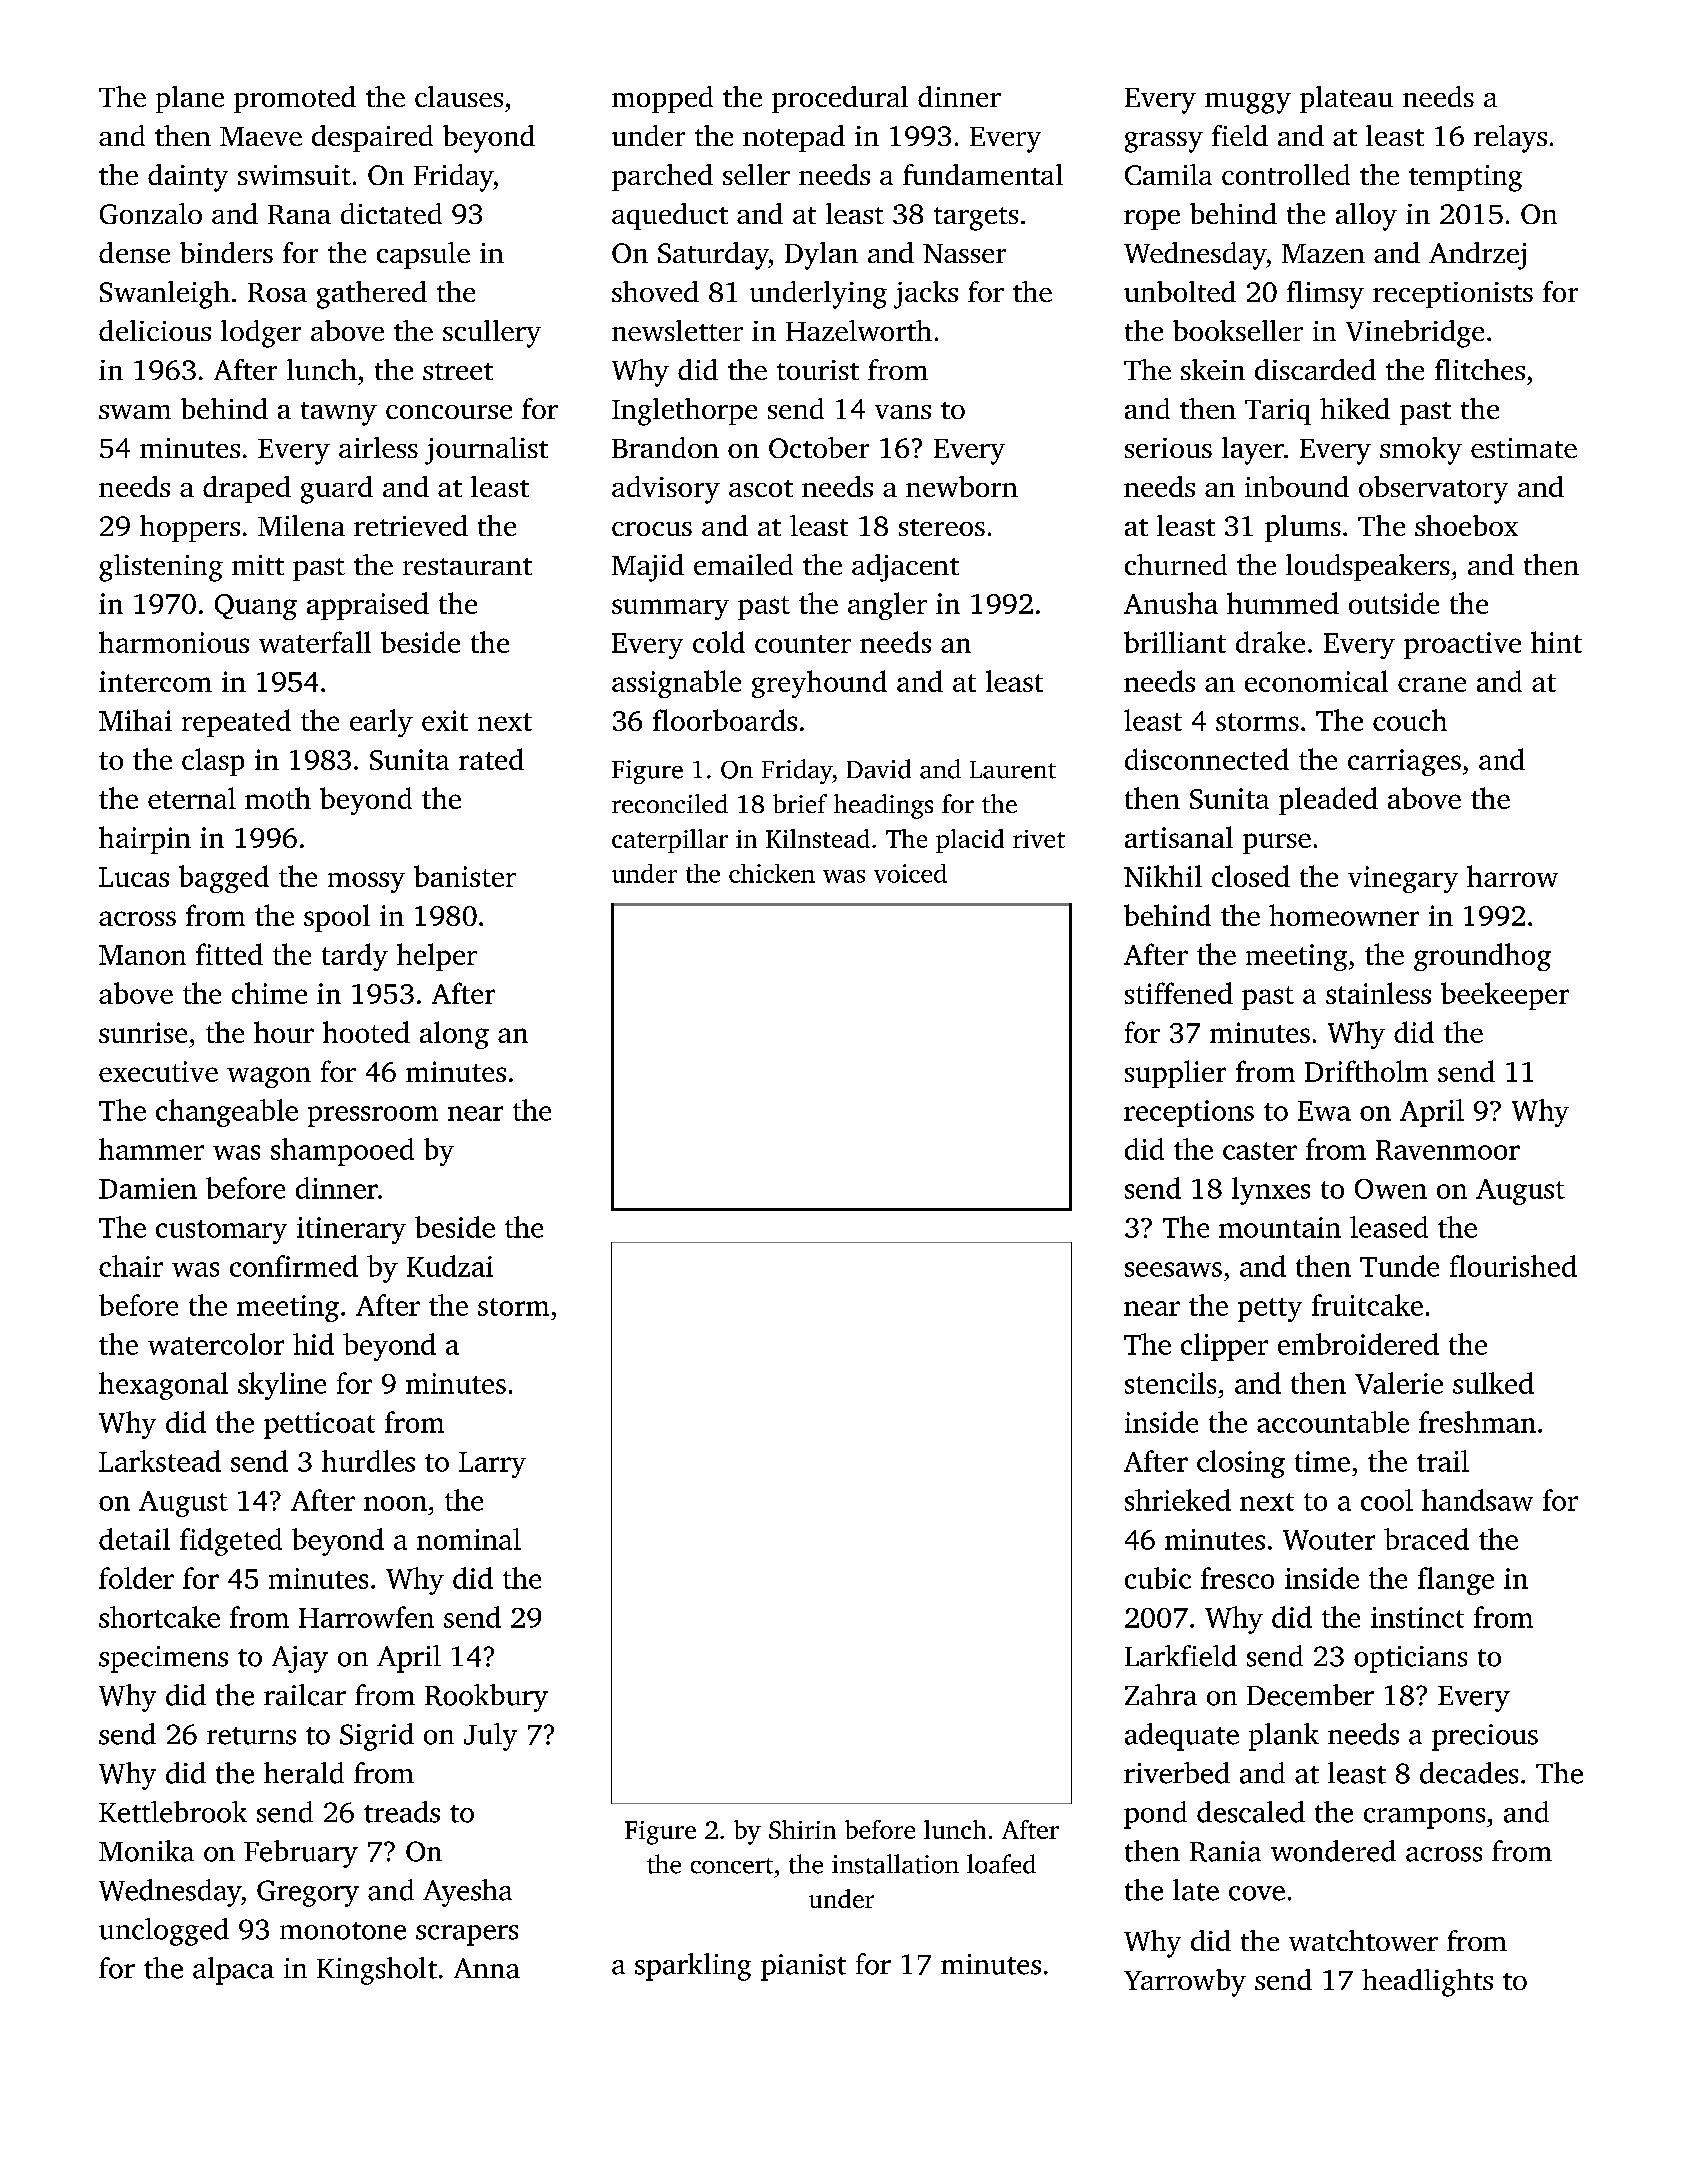 The image size is (1683, 2178). Describe the element at coordinates (1248, 103) in the screenshot. I see `muggy` at that location.
